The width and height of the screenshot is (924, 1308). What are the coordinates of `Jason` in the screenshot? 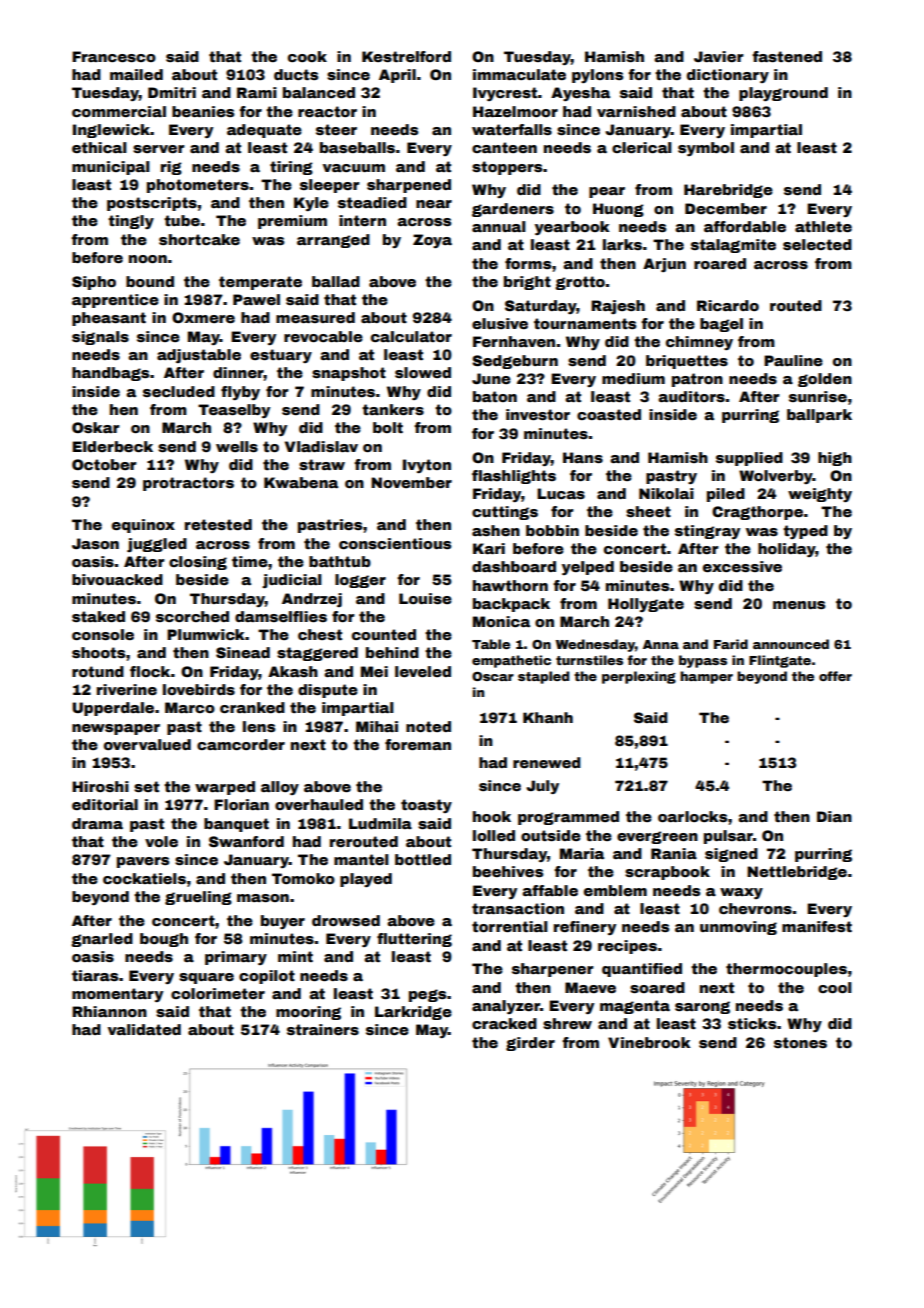 It's located at (95, 543).
